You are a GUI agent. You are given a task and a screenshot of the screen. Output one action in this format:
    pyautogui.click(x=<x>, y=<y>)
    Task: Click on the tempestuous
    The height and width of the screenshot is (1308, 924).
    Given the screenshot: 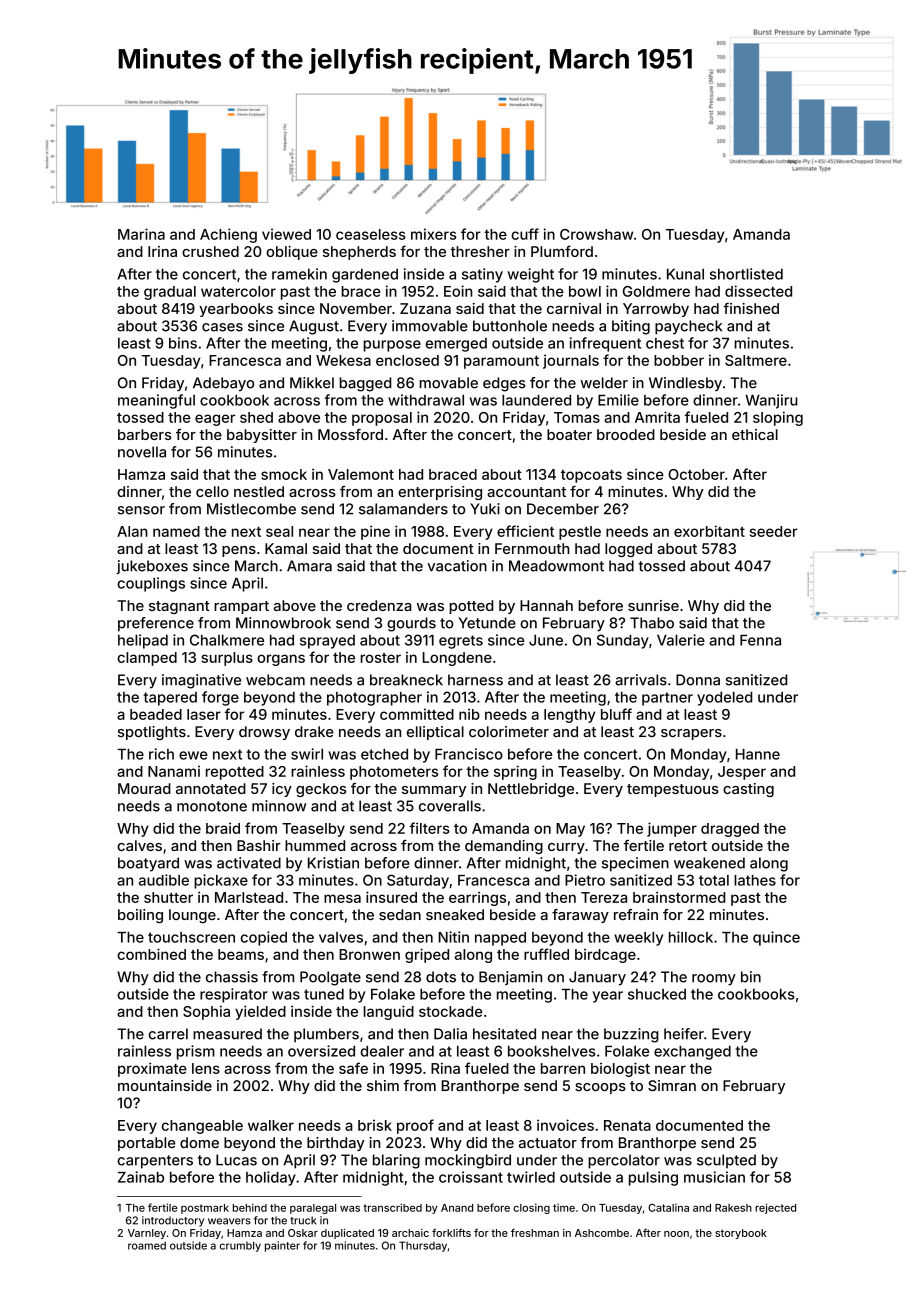 What is the action you would take?
    pyautogui.click(x=673, y=790)
